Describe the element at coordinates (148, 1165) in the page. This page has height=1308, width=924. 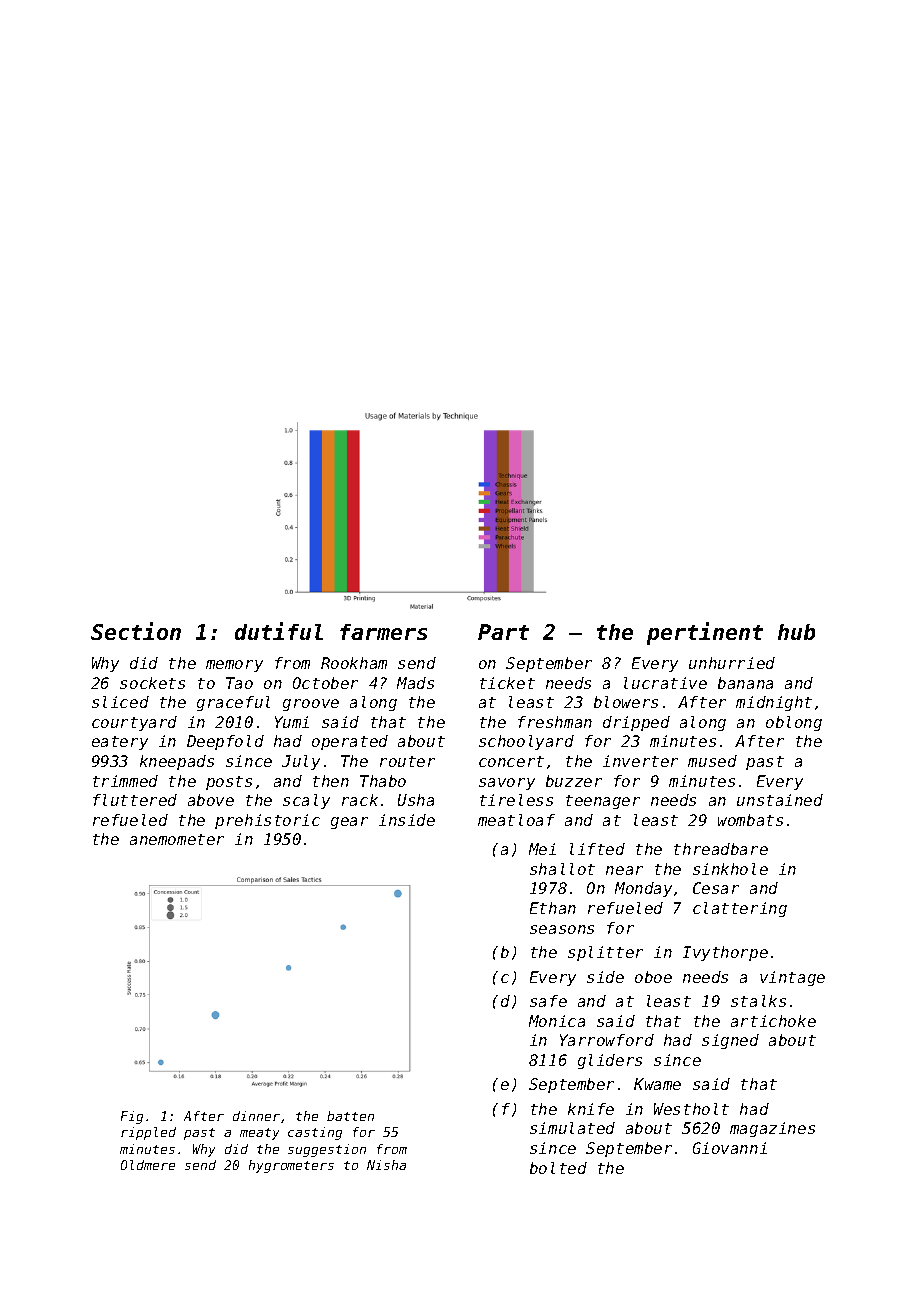
I see `Oldmere` at that location.
